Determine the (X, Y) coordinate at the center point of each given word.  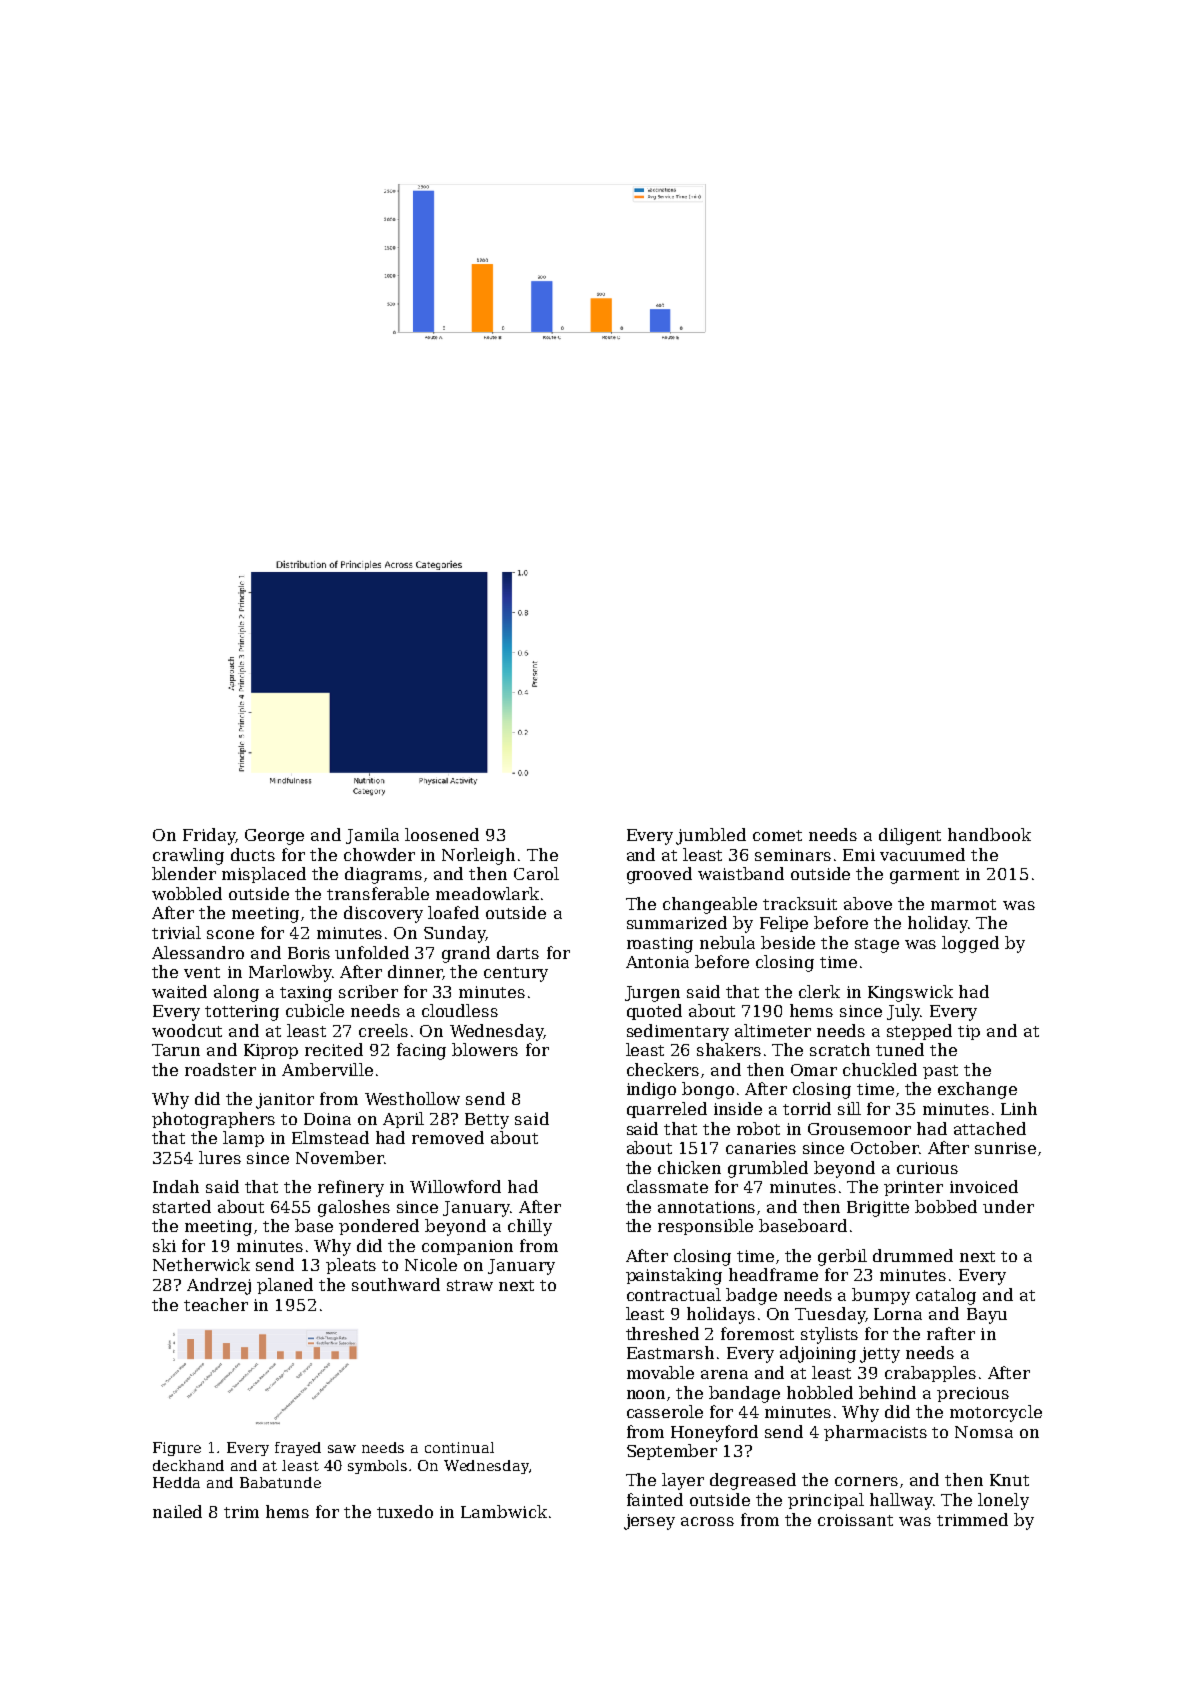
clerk (819, 991)
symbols (377, 1467)
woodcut (187, 1030)
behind (887, 1392)
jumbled (711, 836)
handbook (989, 834)
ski (164, 1245)
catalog (946, 1296)
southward (396, 1284)
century (516, 974)
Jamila (372, 836)
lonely (1003, 1501)
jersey (649, 1522)
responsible (705, 1227)
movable (660, 1372)
